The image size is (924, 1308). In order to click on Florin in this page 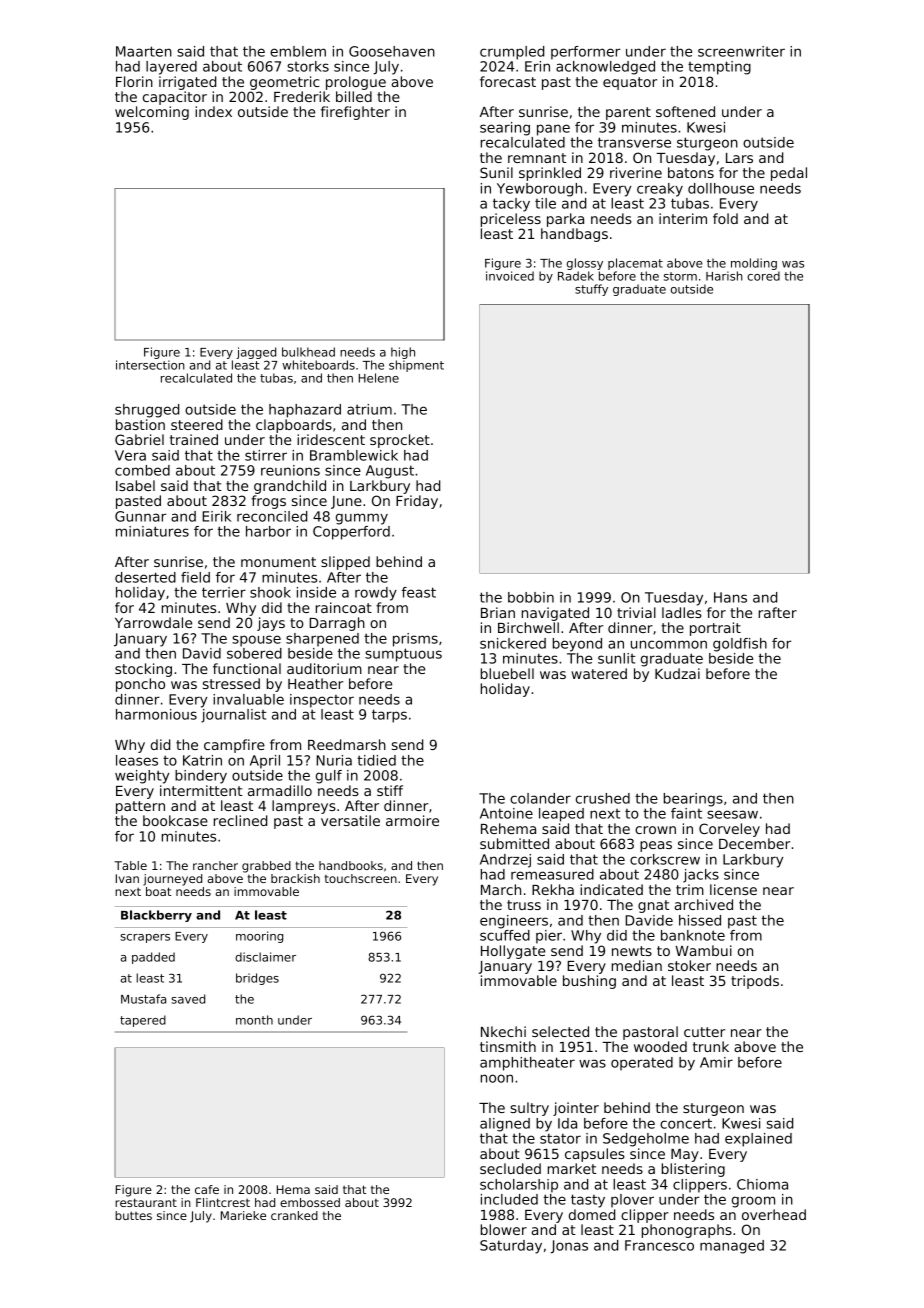, I will do `click(134, 81)`.
